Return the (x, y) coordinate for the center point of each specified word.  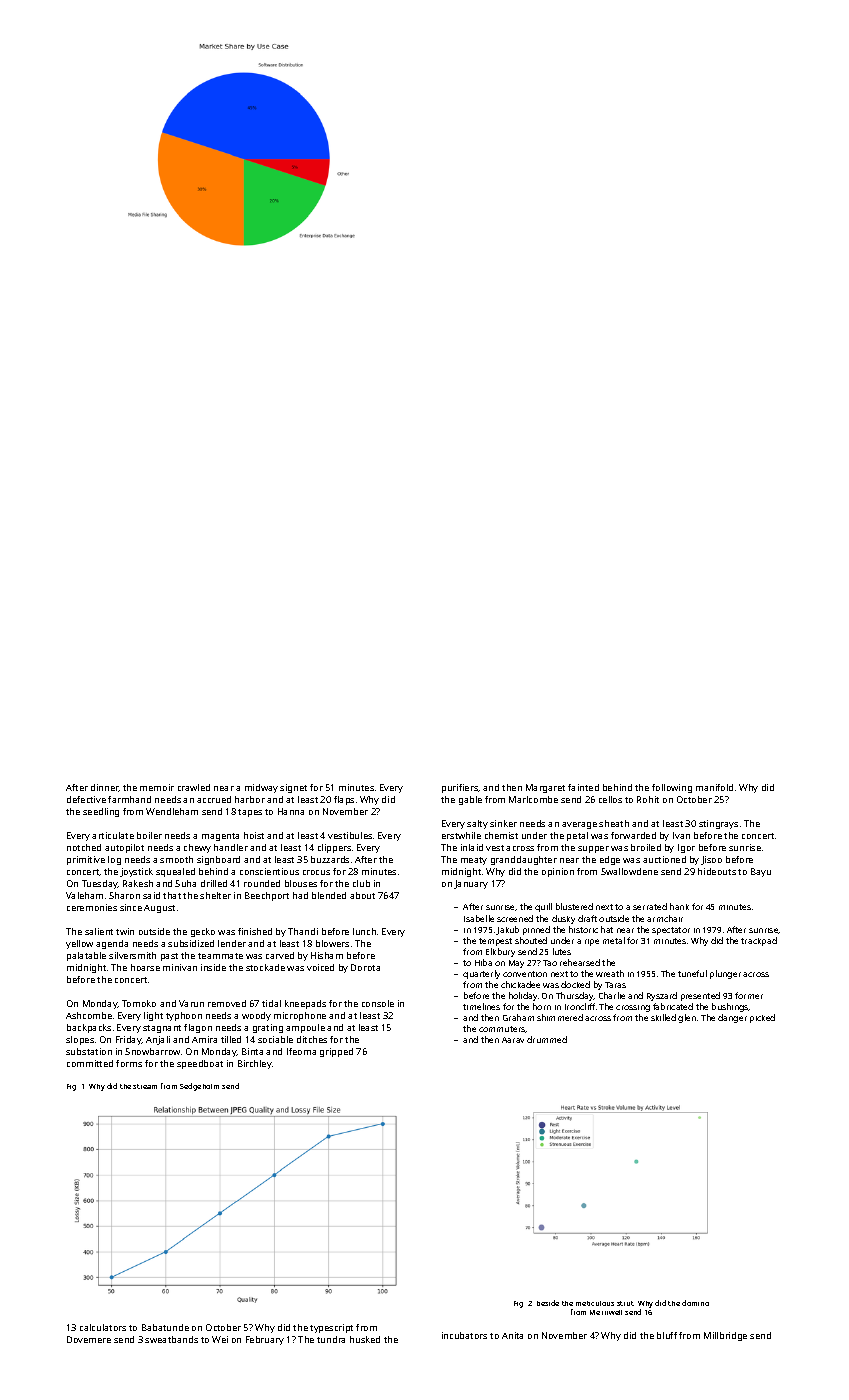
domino (695, 1303)
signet (293, 788)
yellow (79, 944)
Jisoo (711, 860)
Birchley (255, 1064)
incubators (464, 1335)
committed (90, 1063)
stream (145, 1086)
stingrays (718, 824)
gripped (336, 1052)
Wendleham (172, 811)
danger (732, 1018)
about (362, 895)
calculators (103, 1327)
